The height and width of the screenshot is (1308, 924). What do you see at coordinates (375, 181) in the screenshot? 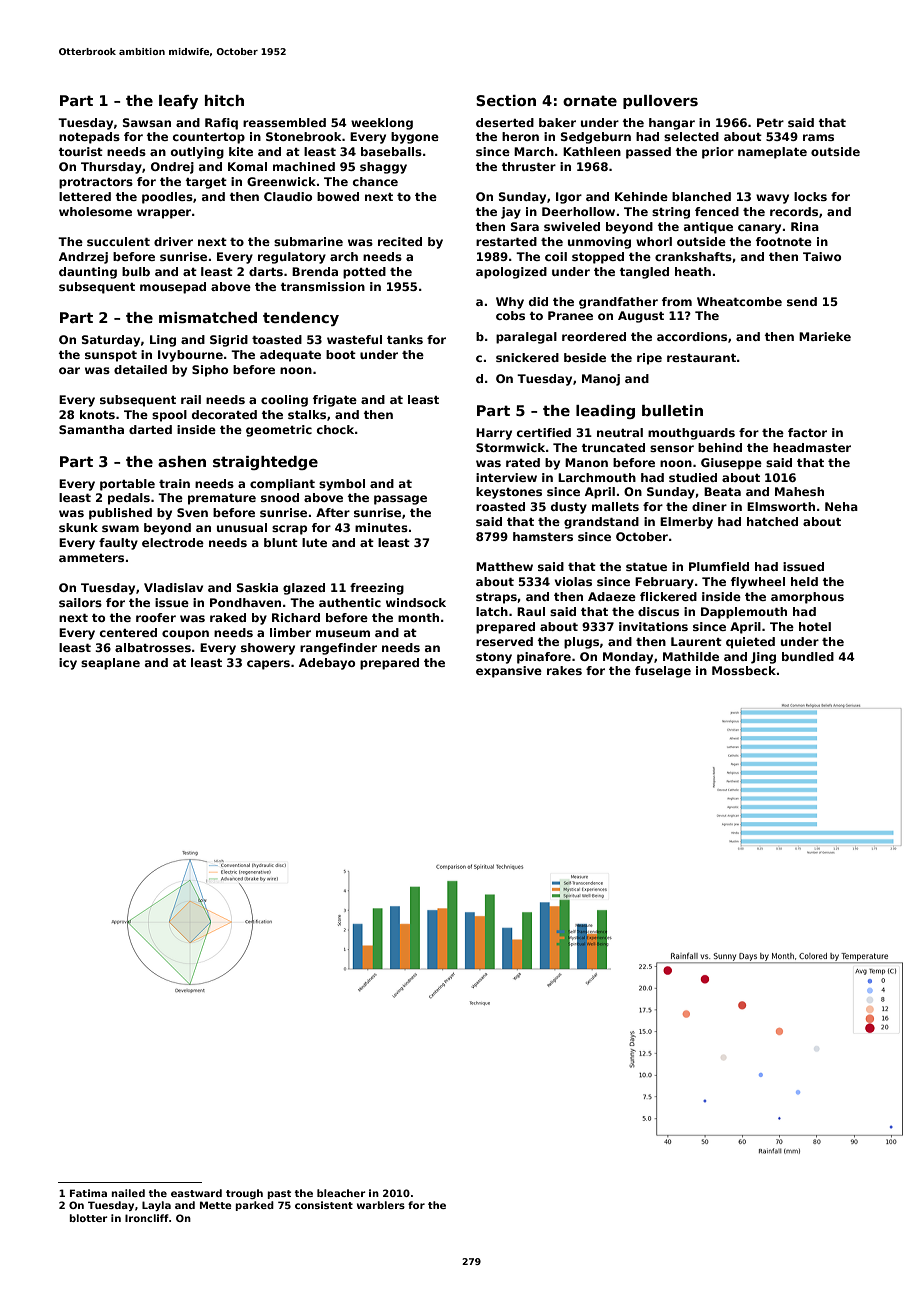
I see `chance` at bounding box center [375, 181].
